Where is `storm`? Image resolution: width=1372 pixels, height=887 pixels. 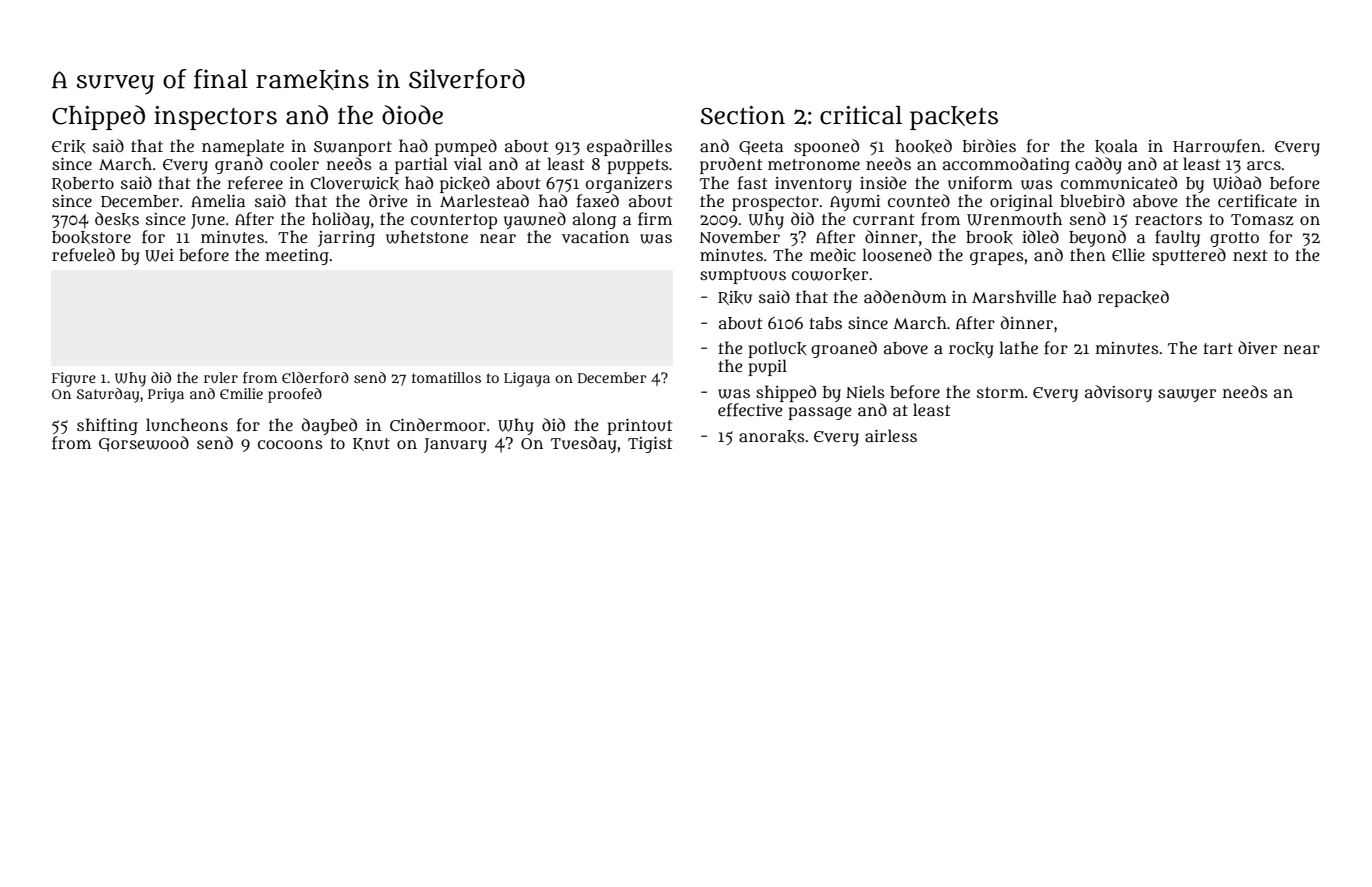 storm is located at coordinates (1000, 392).
